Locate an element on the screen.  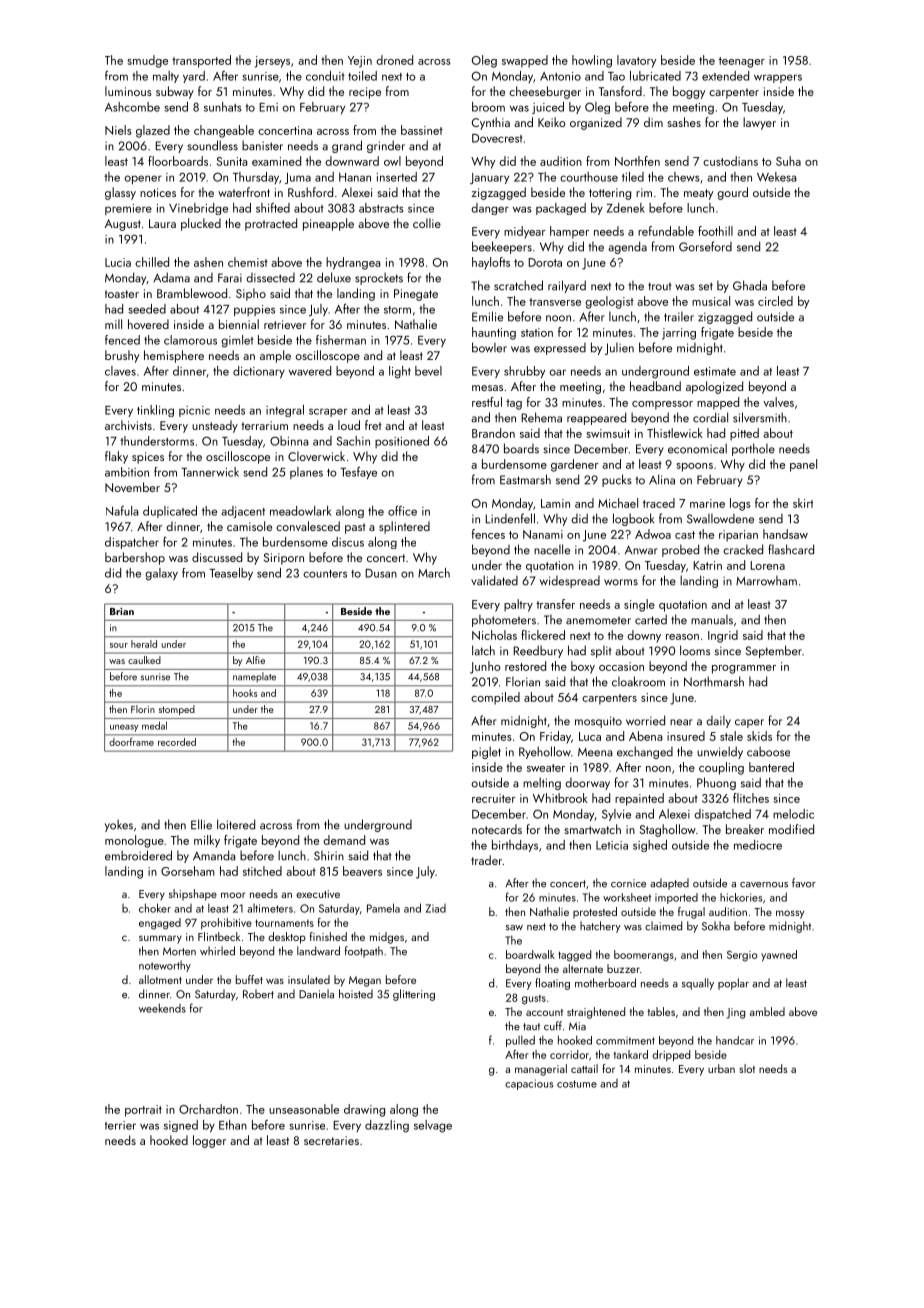
Whitbrook is located at coordinates (560, 798).
